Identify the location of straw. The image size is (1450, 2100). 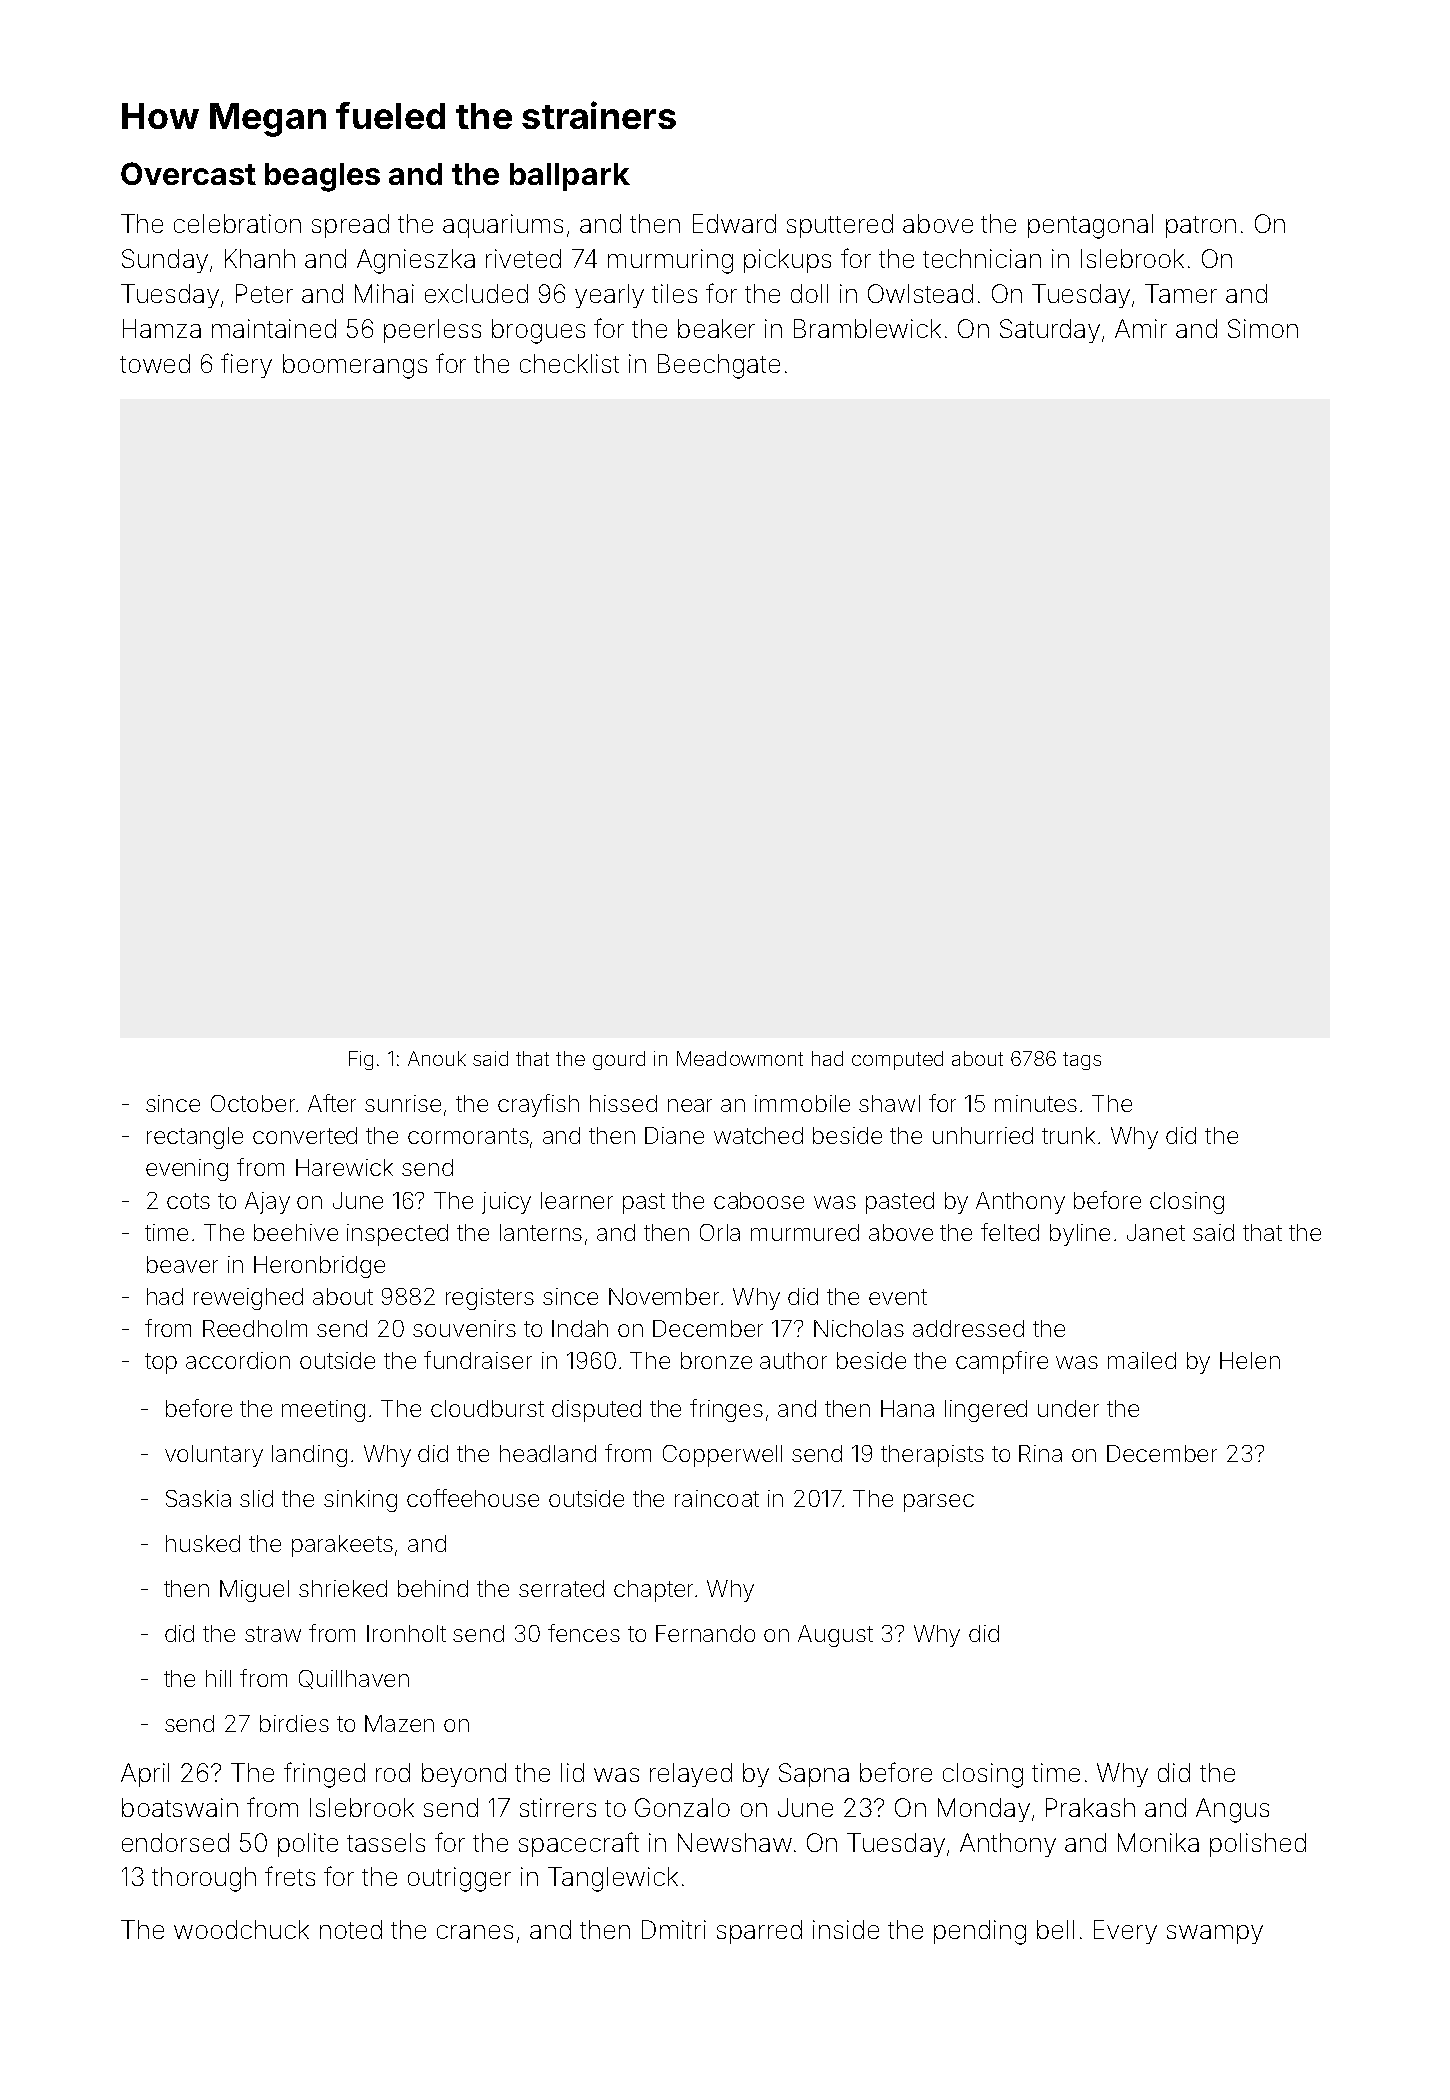
(273, 1634).
